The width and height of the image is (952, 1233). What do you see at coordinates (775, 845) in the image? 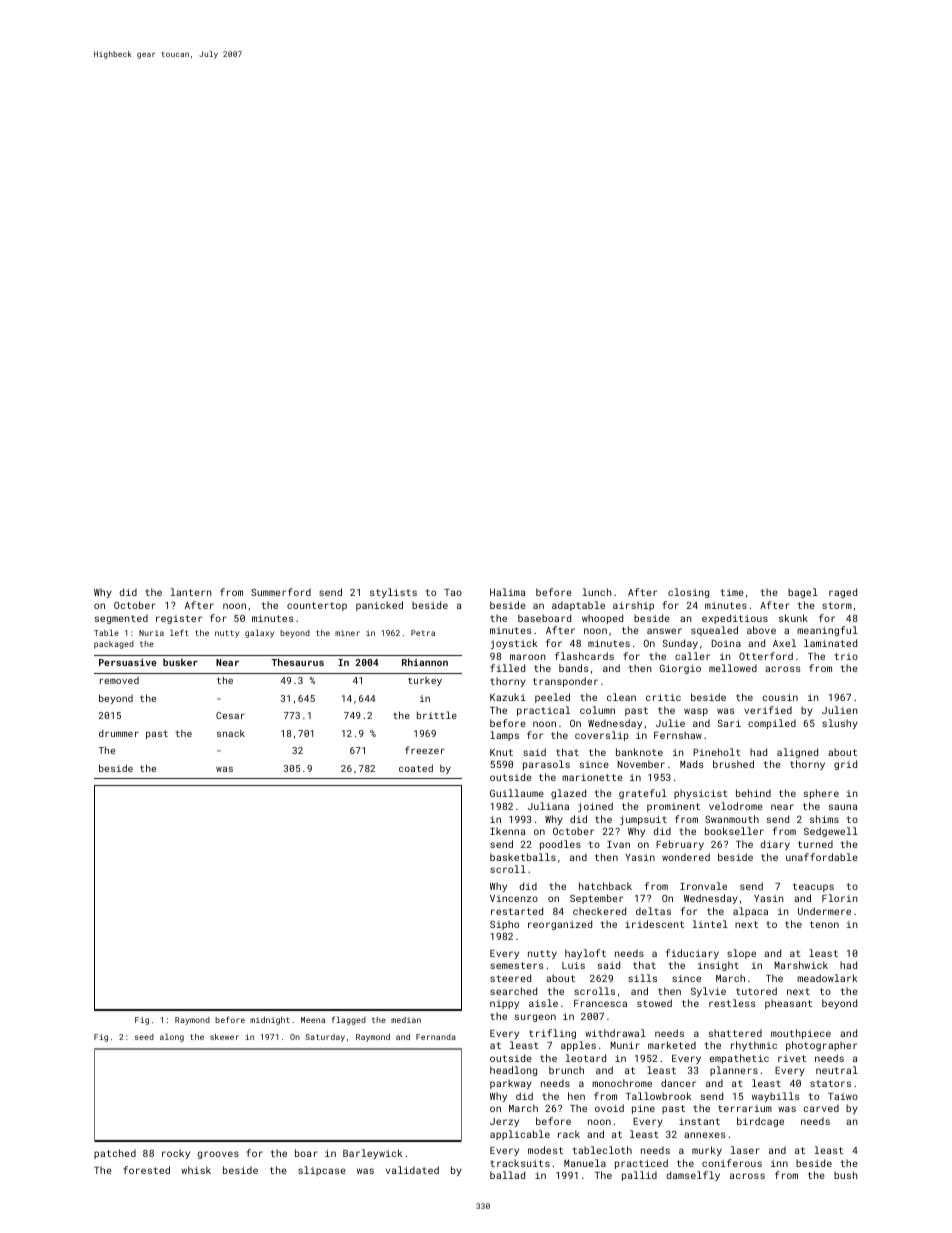
I see `diary` at bounding box center [775, 845].
